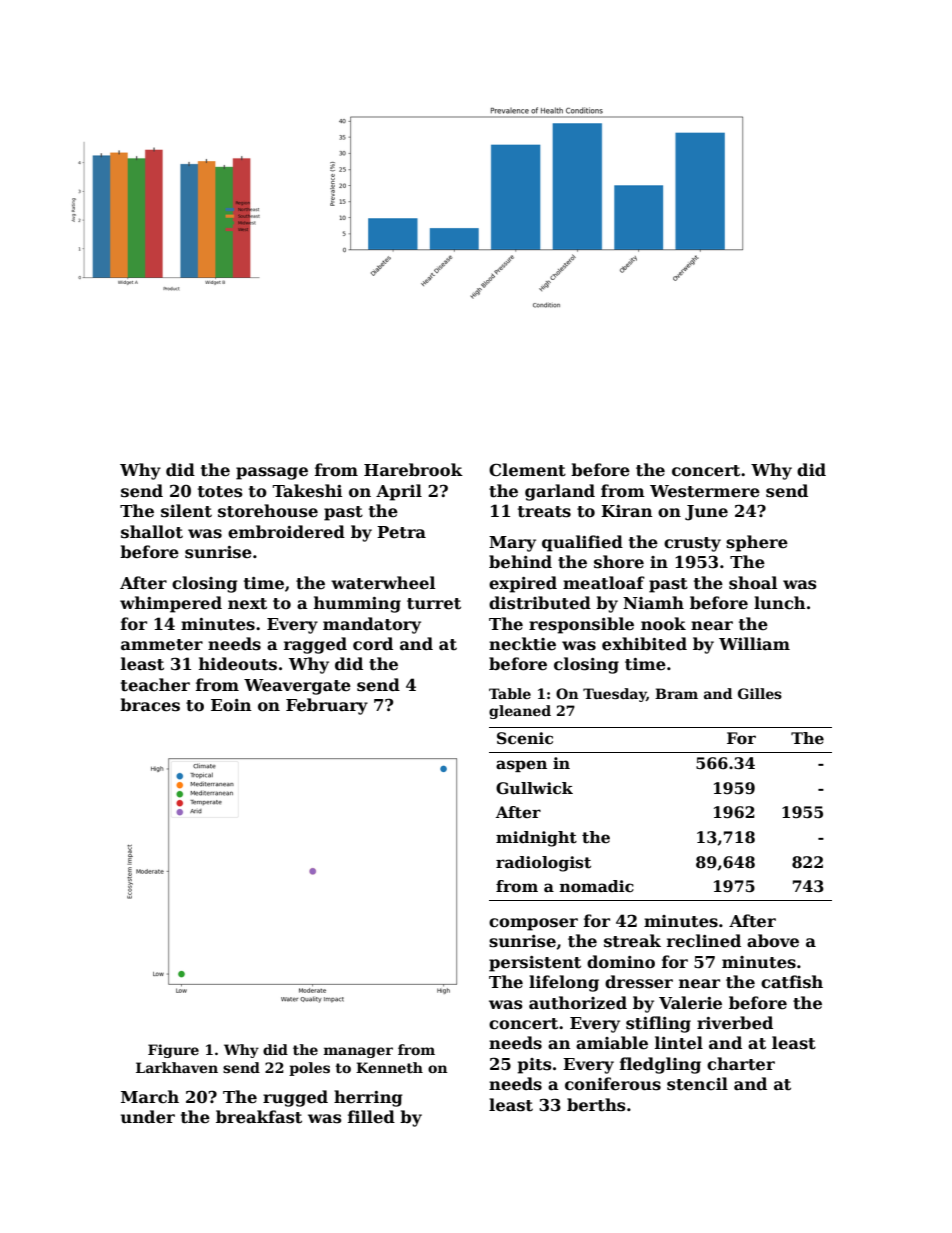 The width and height of the page is (952, 1233). Describe the element at coordinates (309, 1069) in the page. I see `poles` at that location.
